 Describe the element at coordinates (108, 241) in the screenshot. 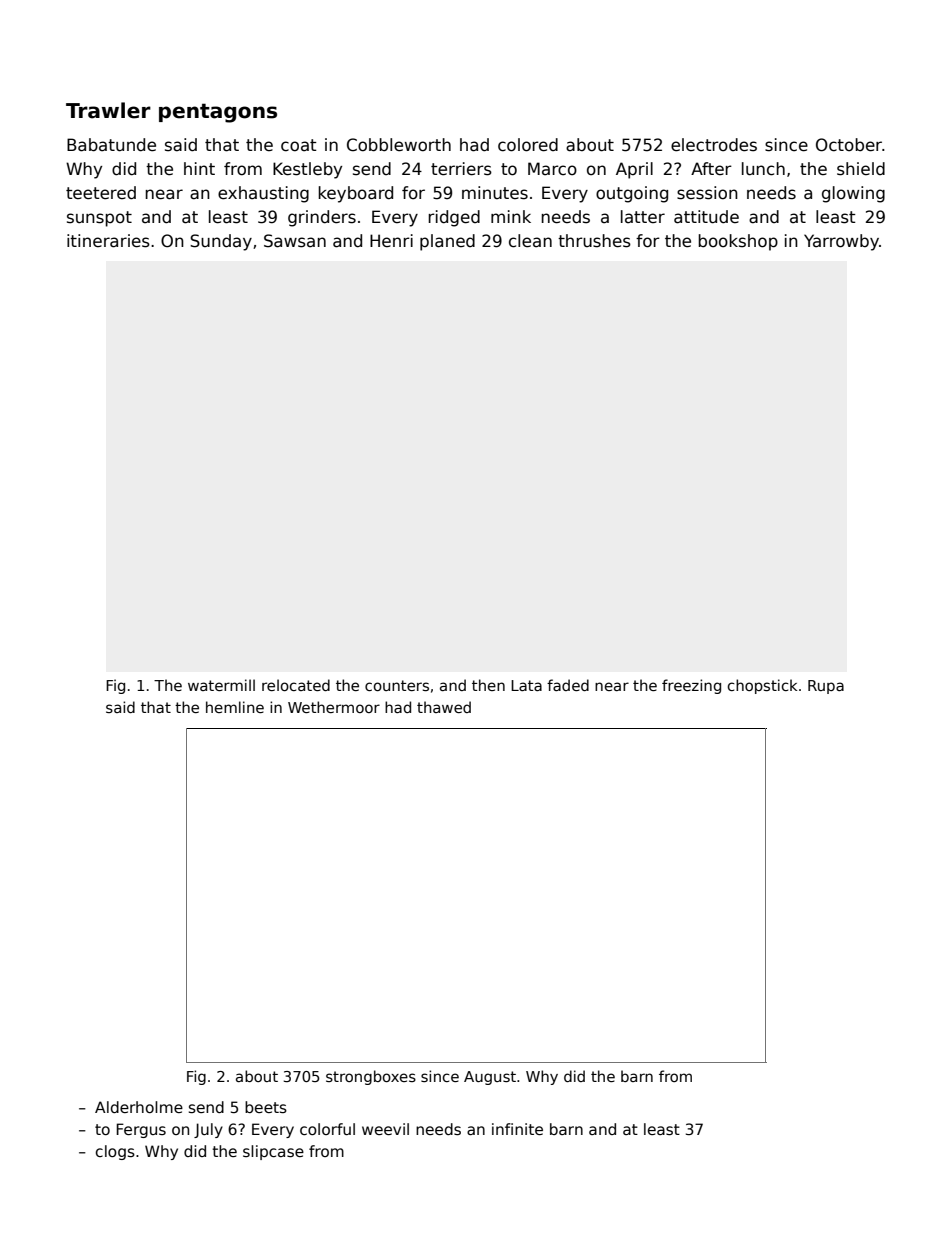

I see `itineraries` at that location.
